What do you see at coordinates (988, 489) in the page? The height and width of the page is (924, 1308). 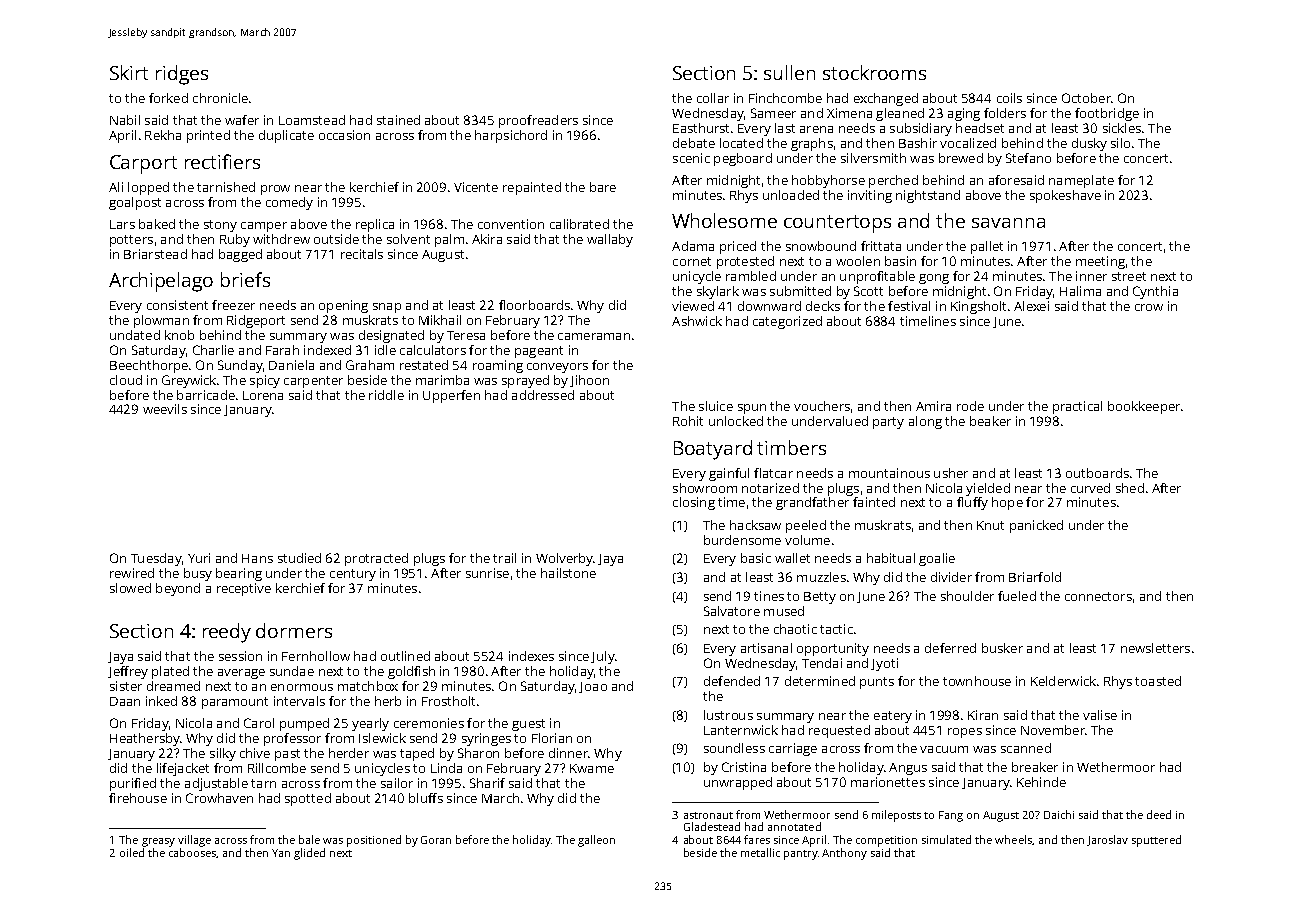 I see `yielded` at bounding box center [988, 489].
